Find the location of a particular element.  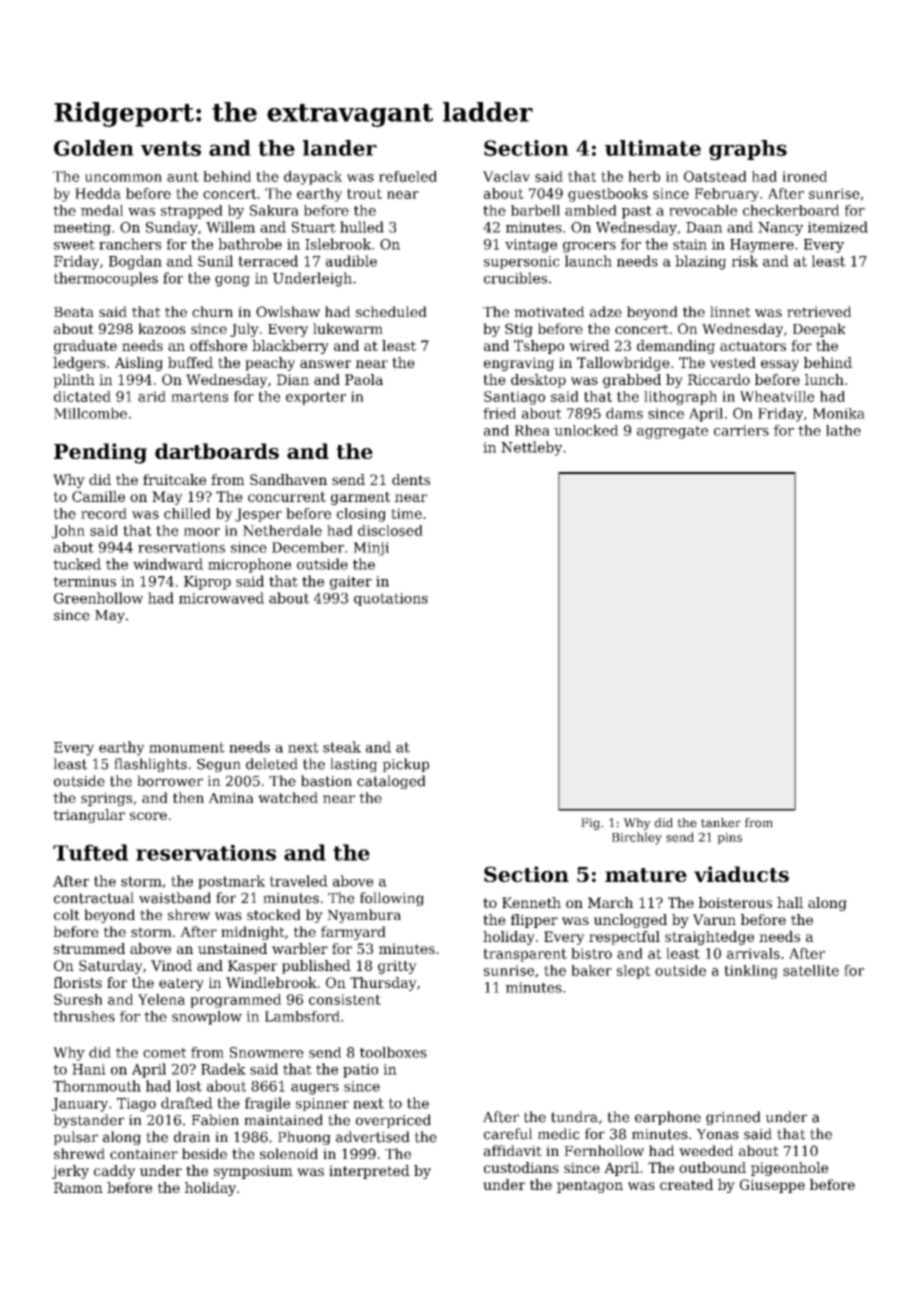

ironed is located at coordinates (805, 176).
